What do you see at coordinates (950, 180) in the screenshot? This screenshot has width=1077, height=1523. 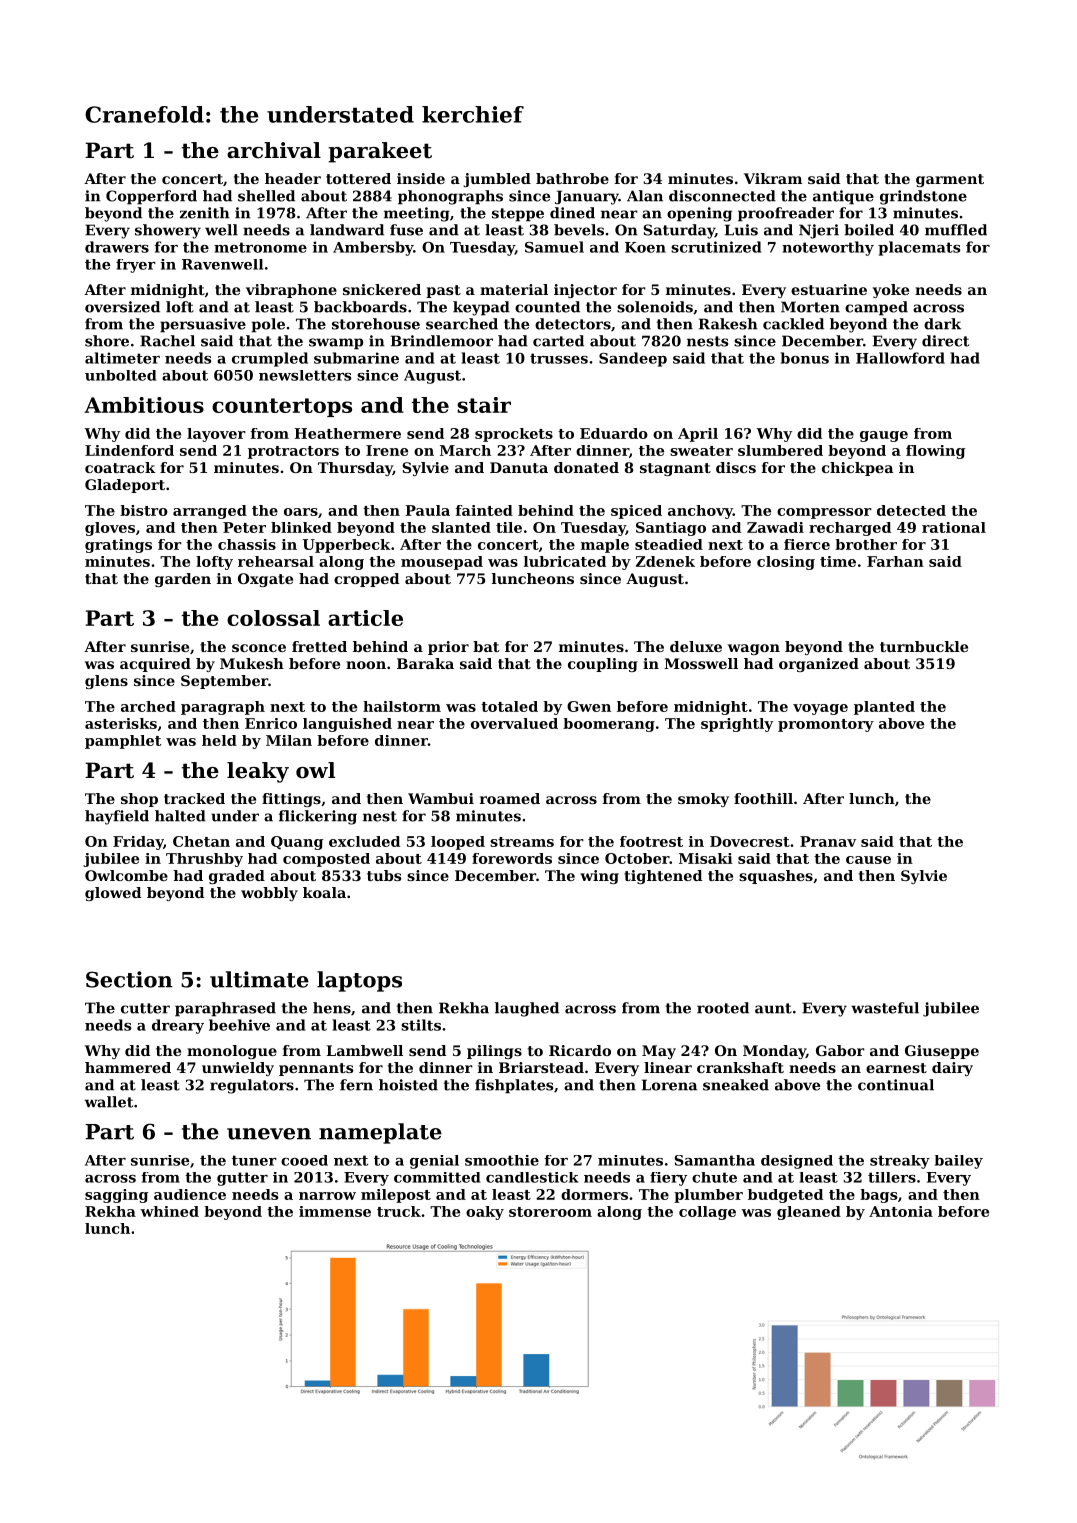 I see `garment` at bounding box center [950, 180].
